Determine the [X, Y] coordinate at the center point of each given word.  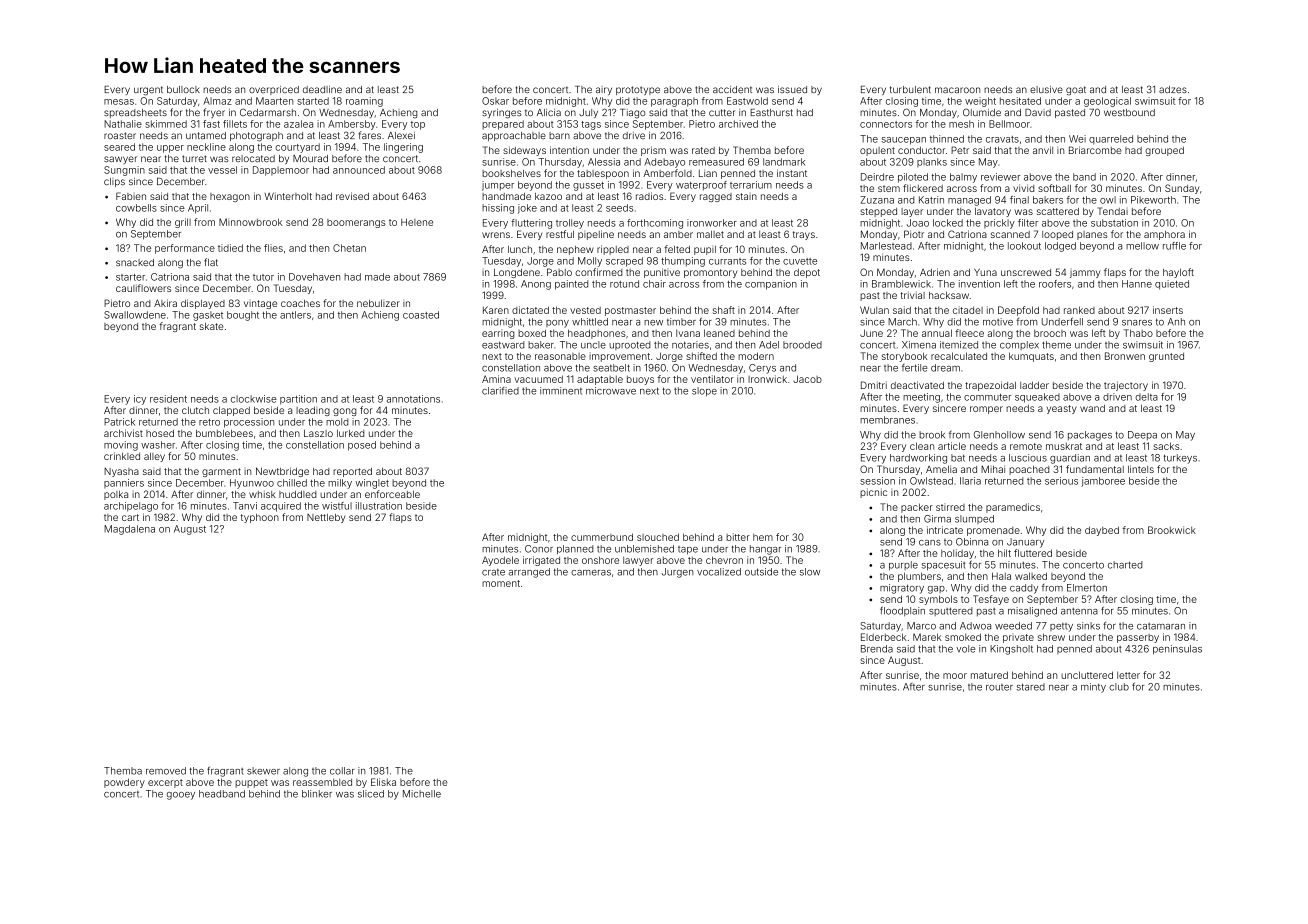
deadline [322, 89]
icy [140, 400]
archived [738, 124]
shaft [724, 310]
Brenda [877, 649]
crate [493, 572]
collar [342, 771]
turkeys [1180, 459]
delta [1146, 397]
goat [1076, 91]
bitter [738, 537]
